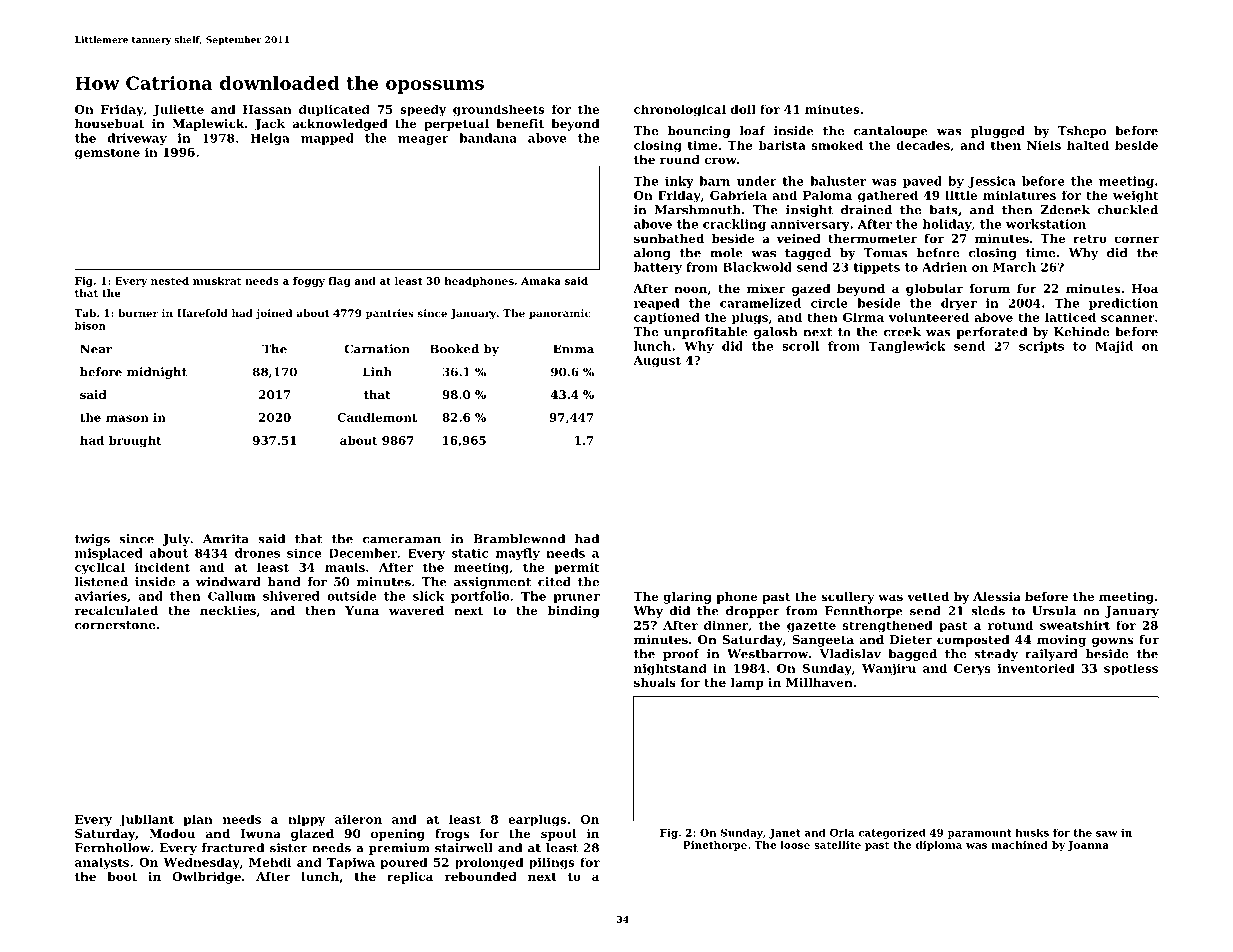  Describe the element at coordinates (997, 596) in the image. I see `Alessia` at that location.
